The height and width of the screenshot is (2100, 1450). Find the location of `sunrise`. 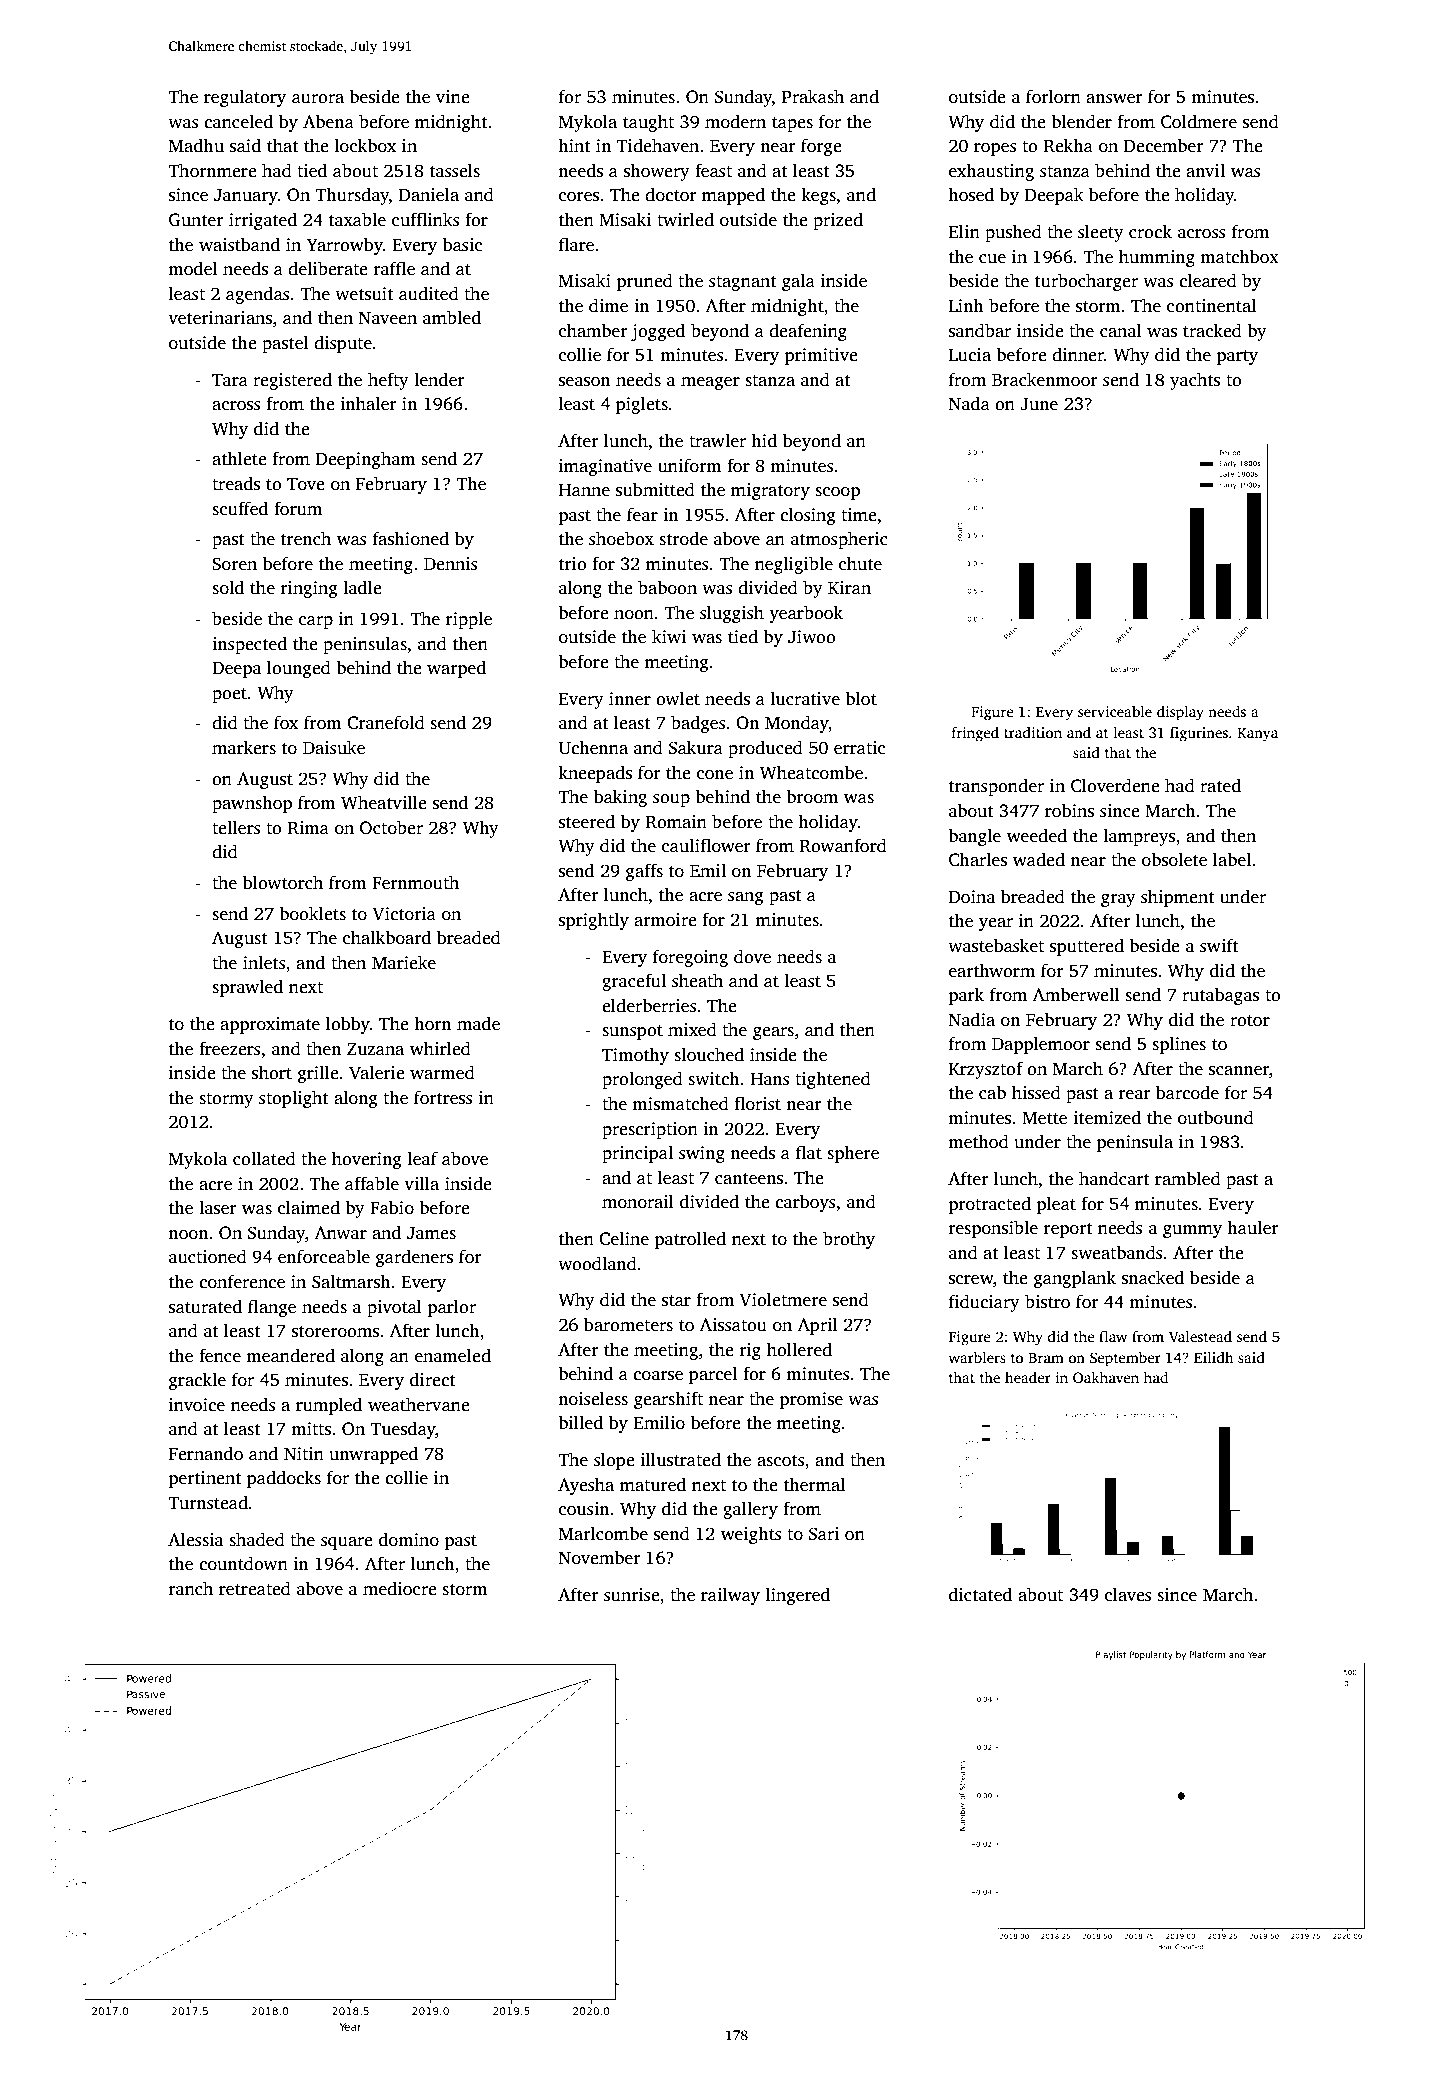

sunrise is located at coordinates (632, 1595).
